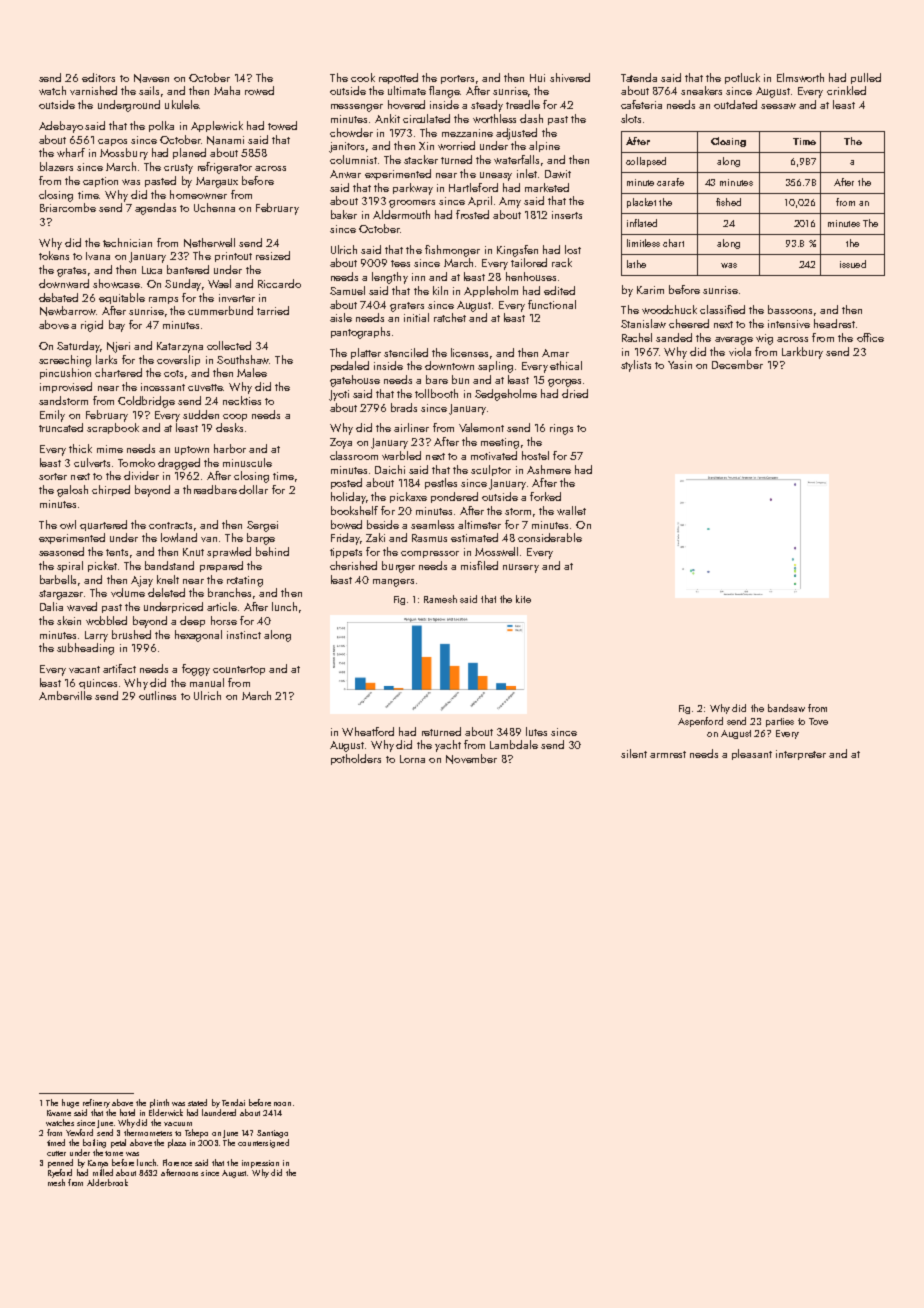 This screenshot has height=1308, width=924. What do you see at coordinates (157, 695) in the screenshot?
I see `outlines` at bounding box center [157, 695].
